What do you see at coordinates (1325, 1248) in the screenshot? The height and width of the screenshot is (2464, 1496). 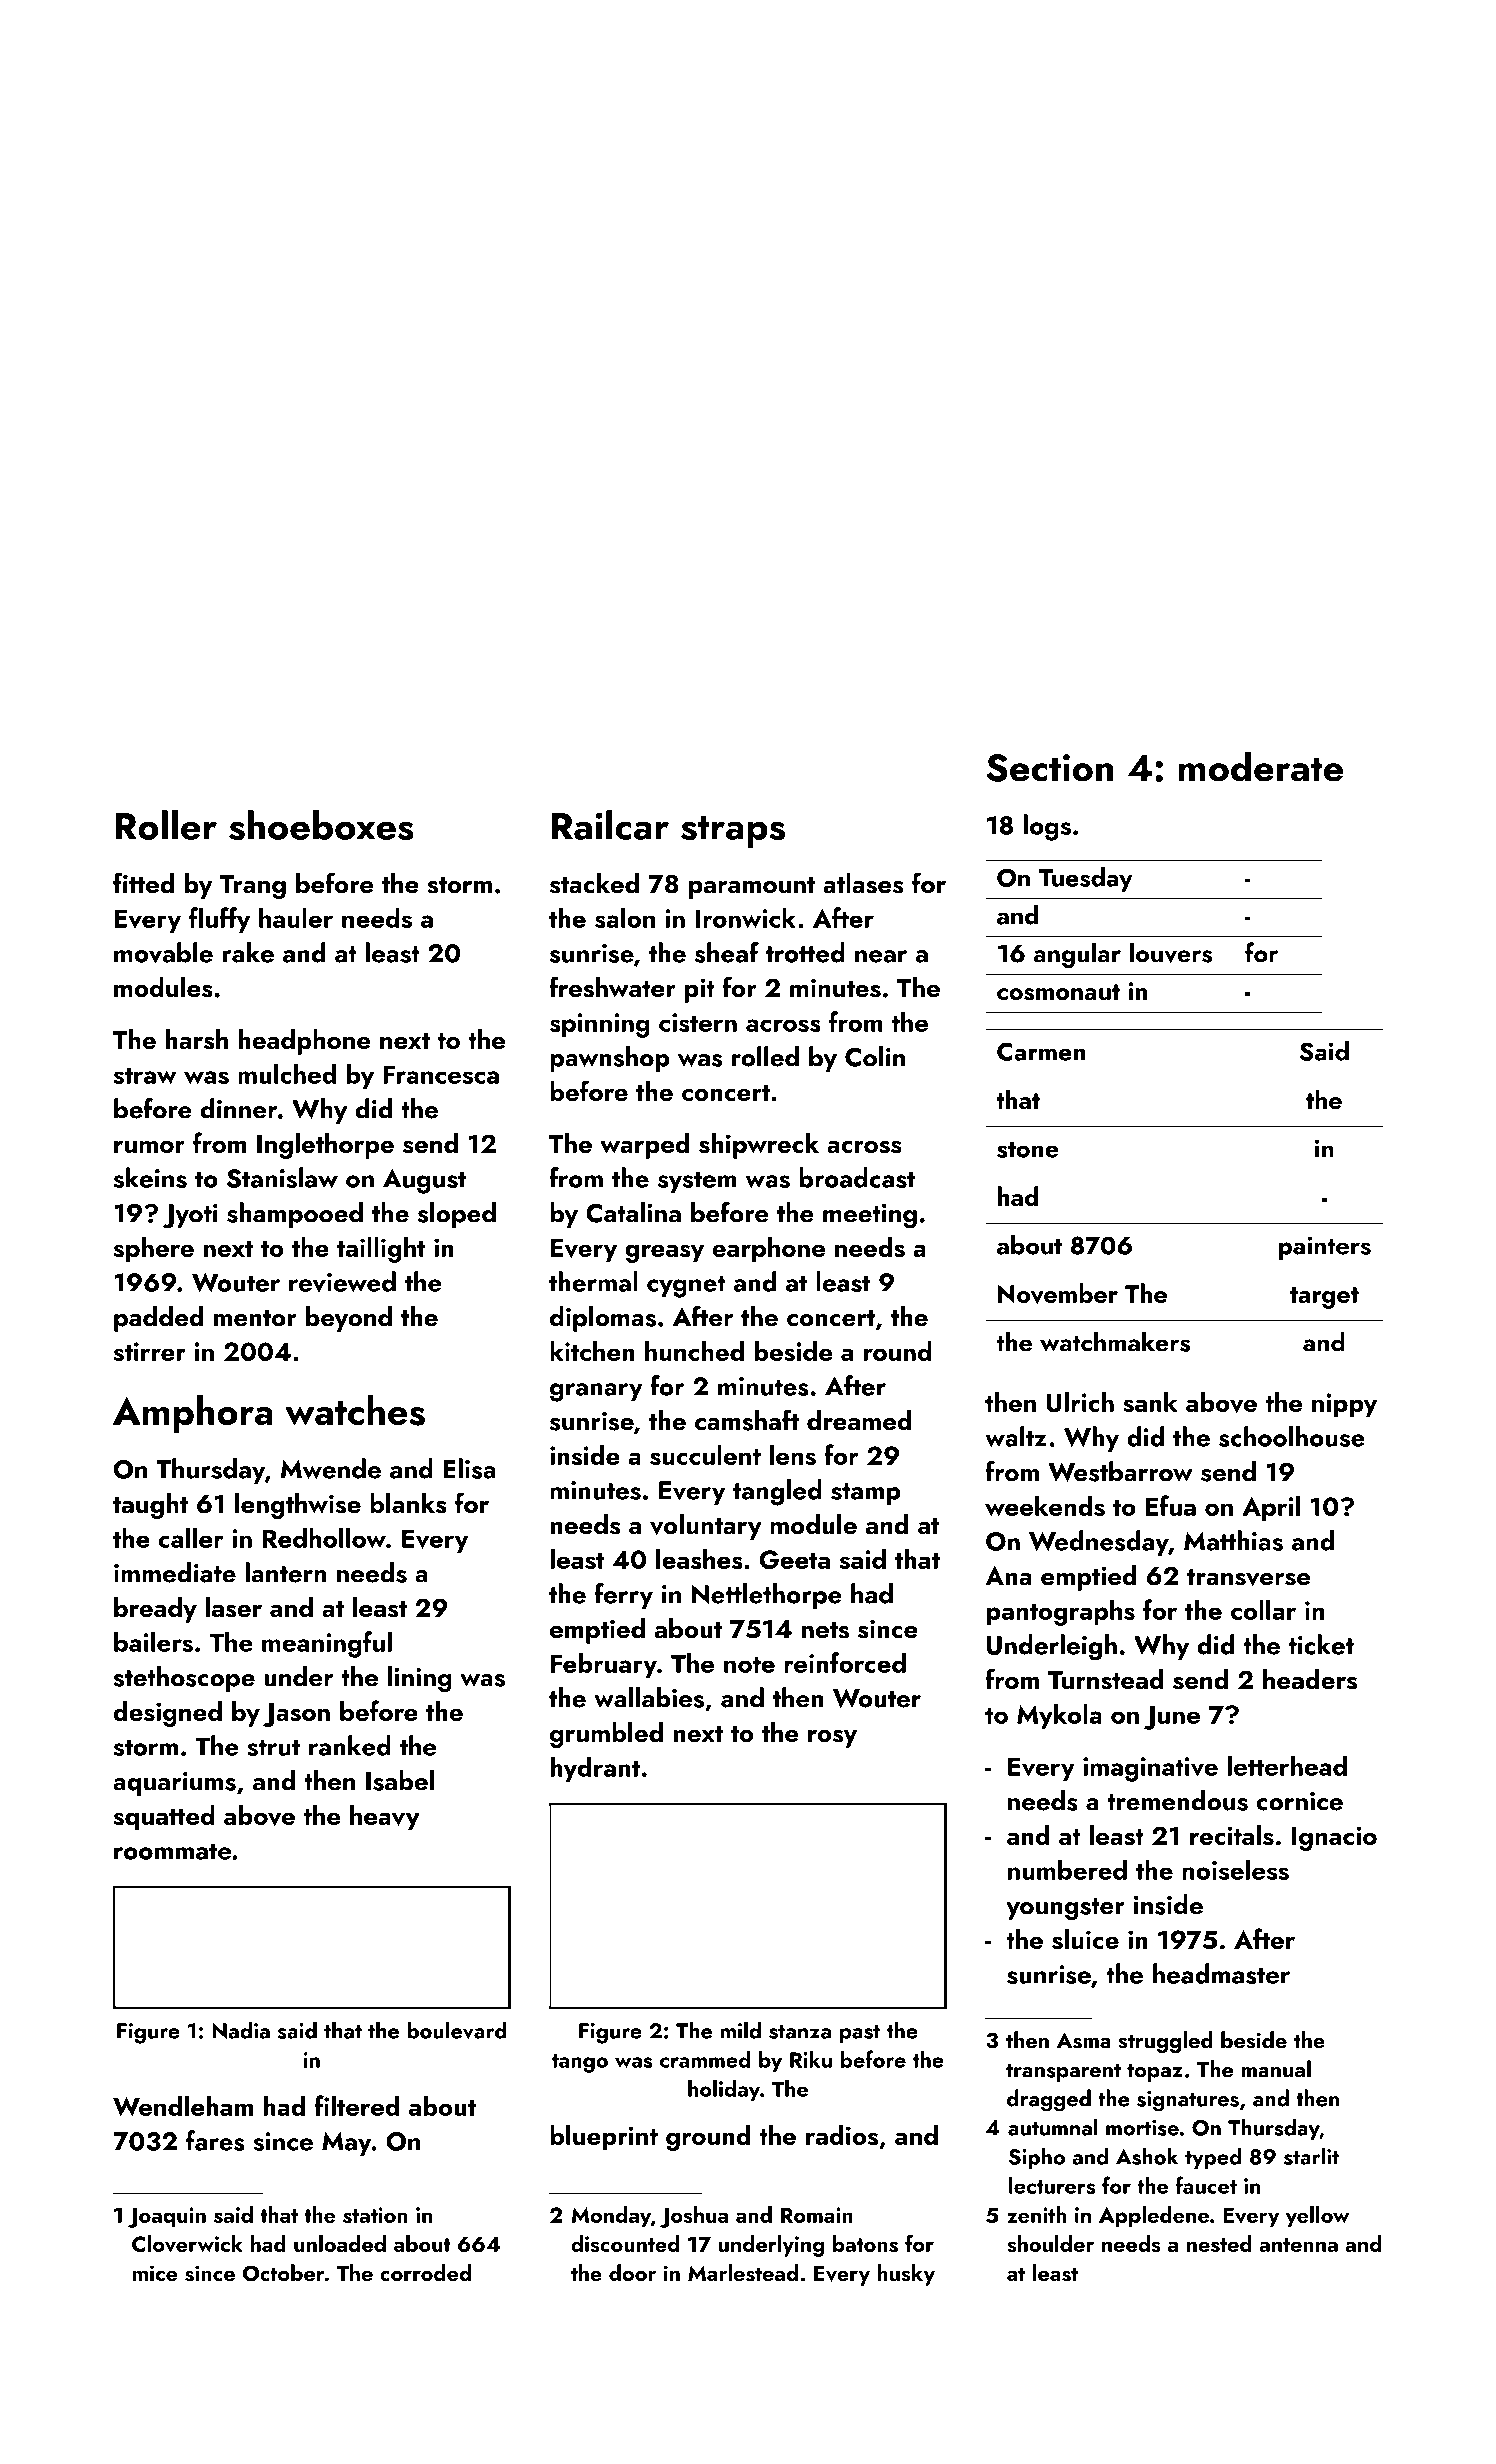 I see `painters` at bounding box center [1325, 1248].
